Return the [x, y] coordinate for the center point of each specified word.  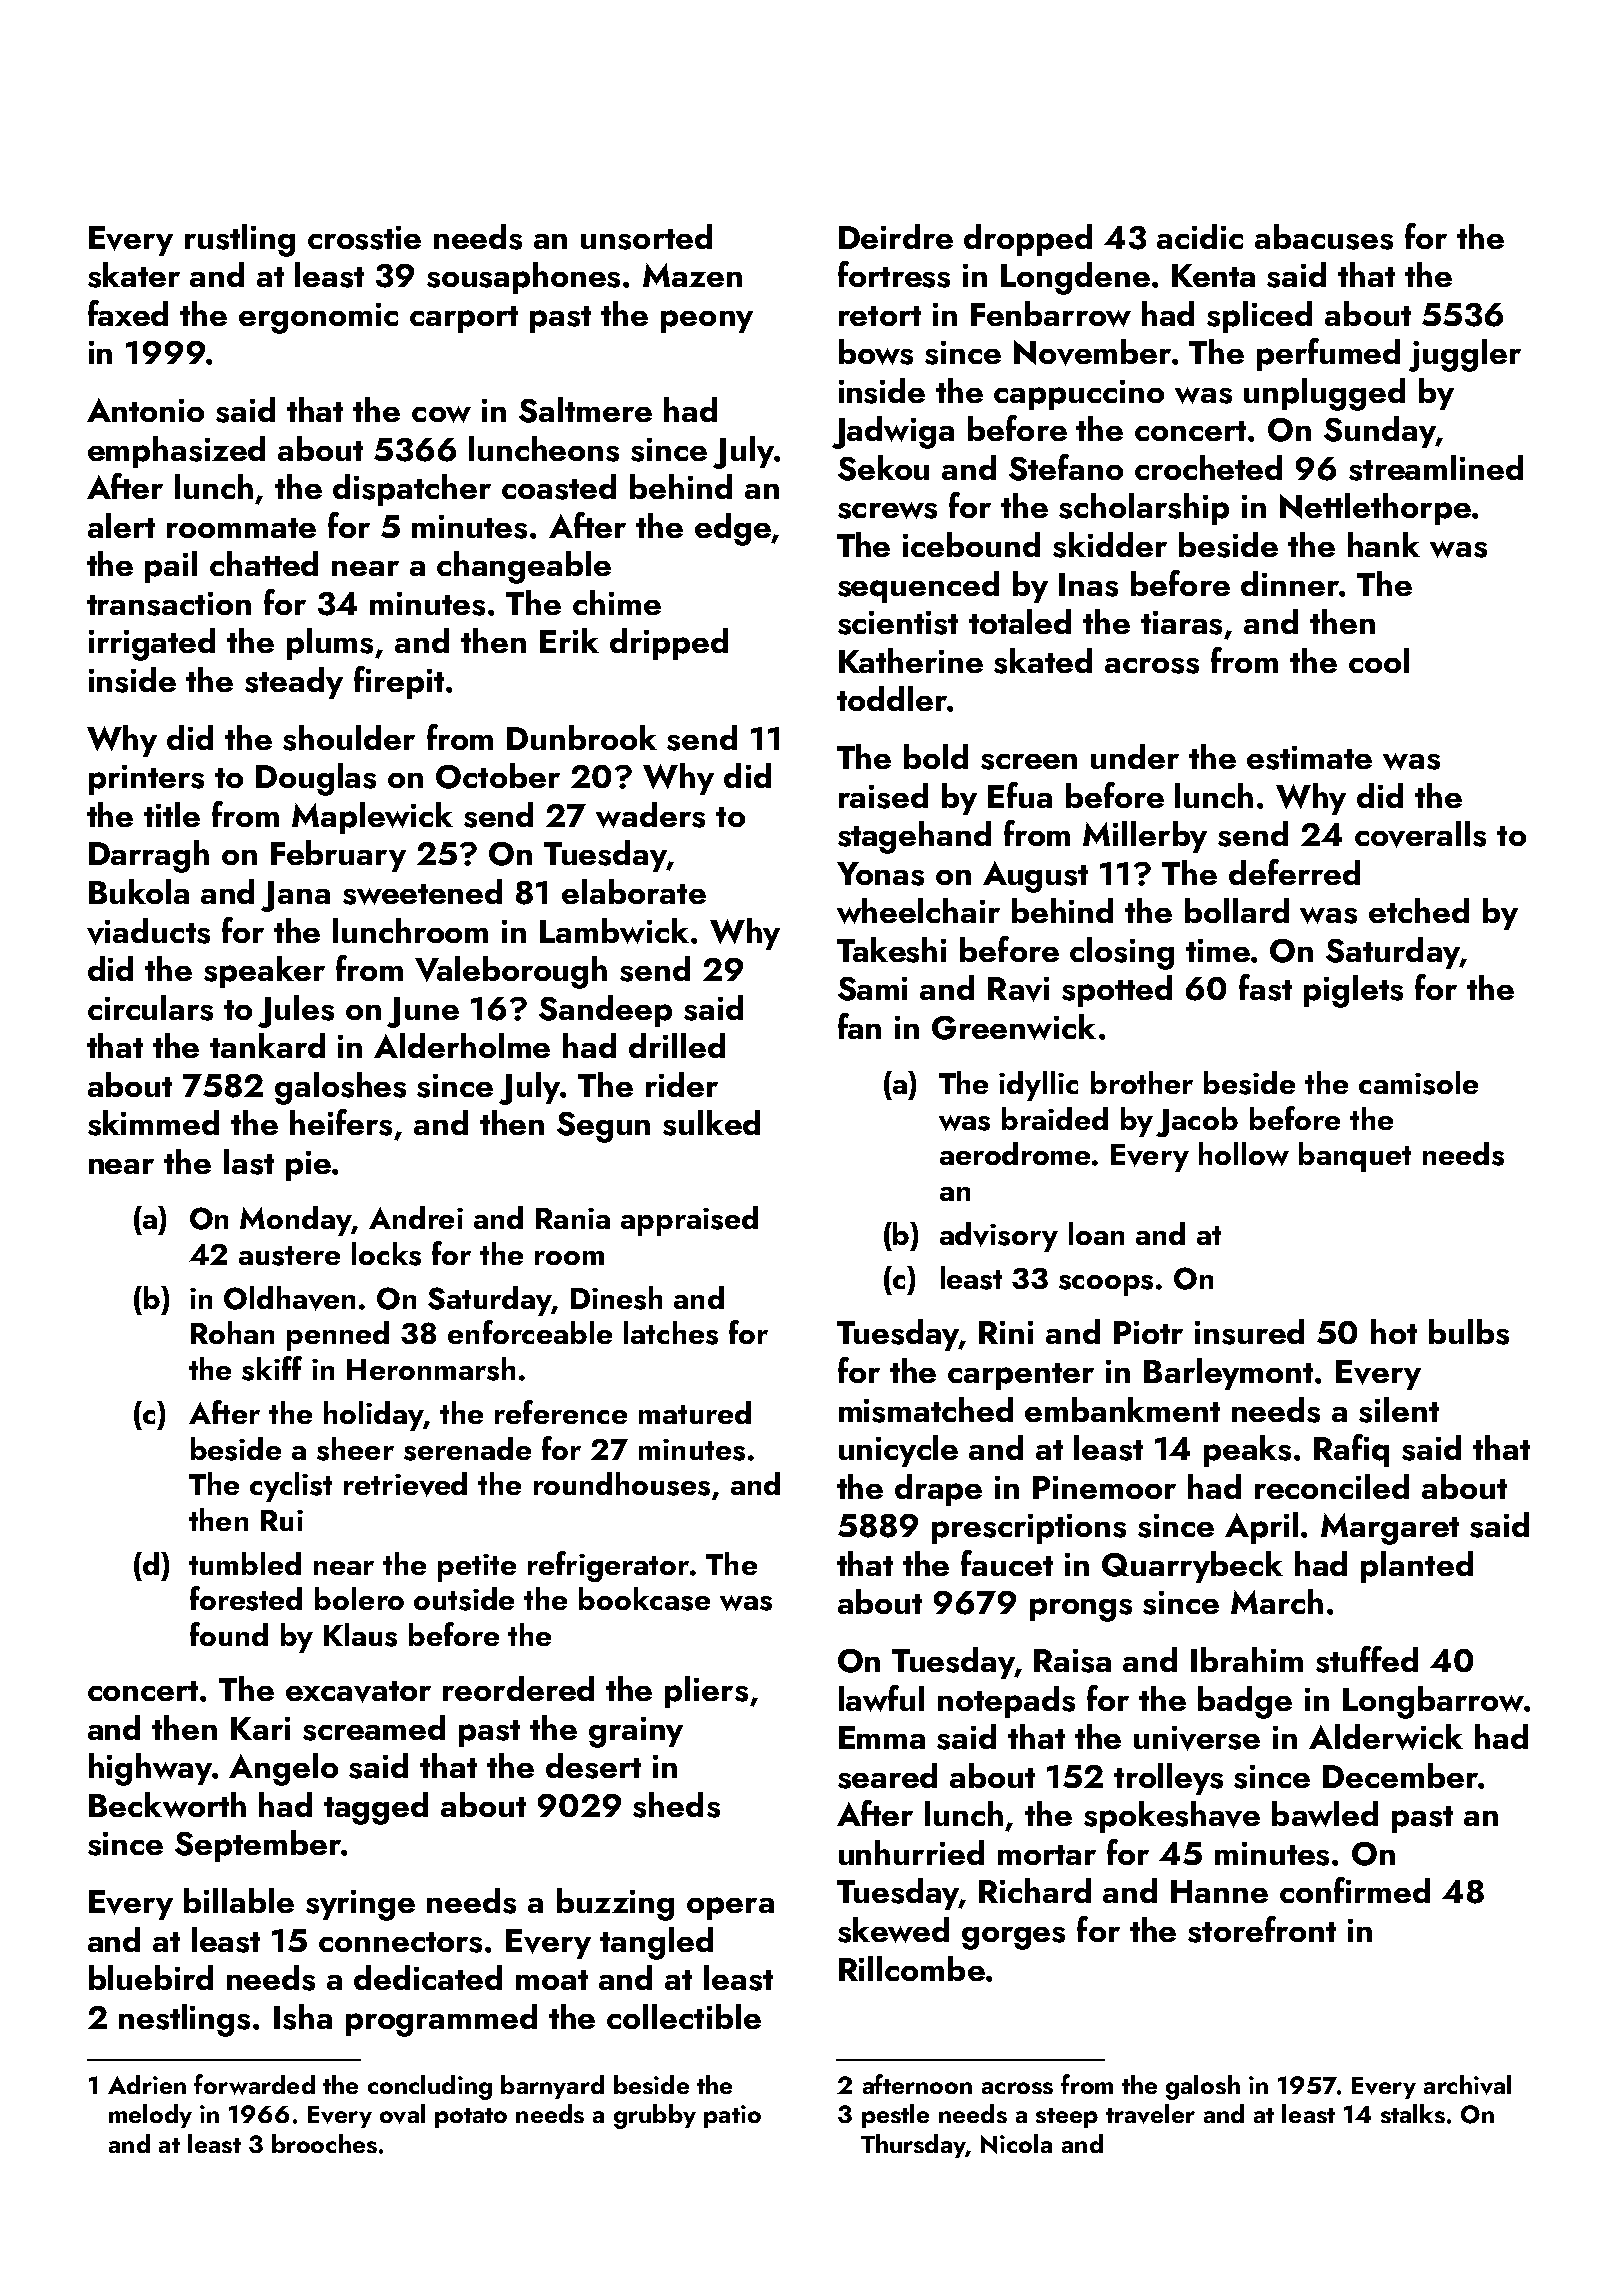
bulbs [1469, 1332]
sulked [711, 1123]
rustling [240, 240]
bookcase [644, 1599]
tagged [376, 1808]
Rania [573, 1218]
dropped [1028, 240]
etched [1419, 910]
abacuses [1324, 237]
